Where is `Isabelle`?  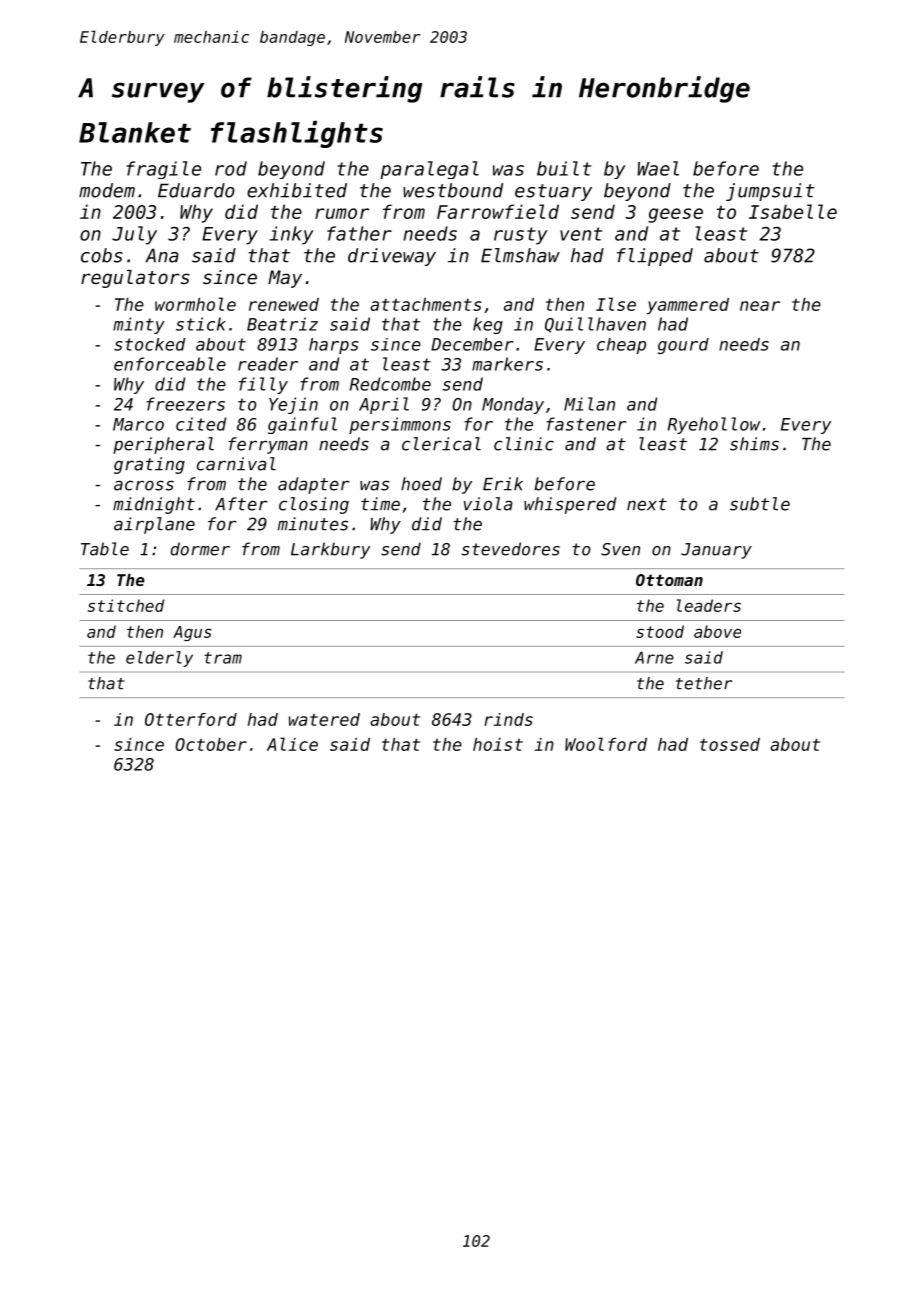 Isabelle is located at coordinates (793, 211).
